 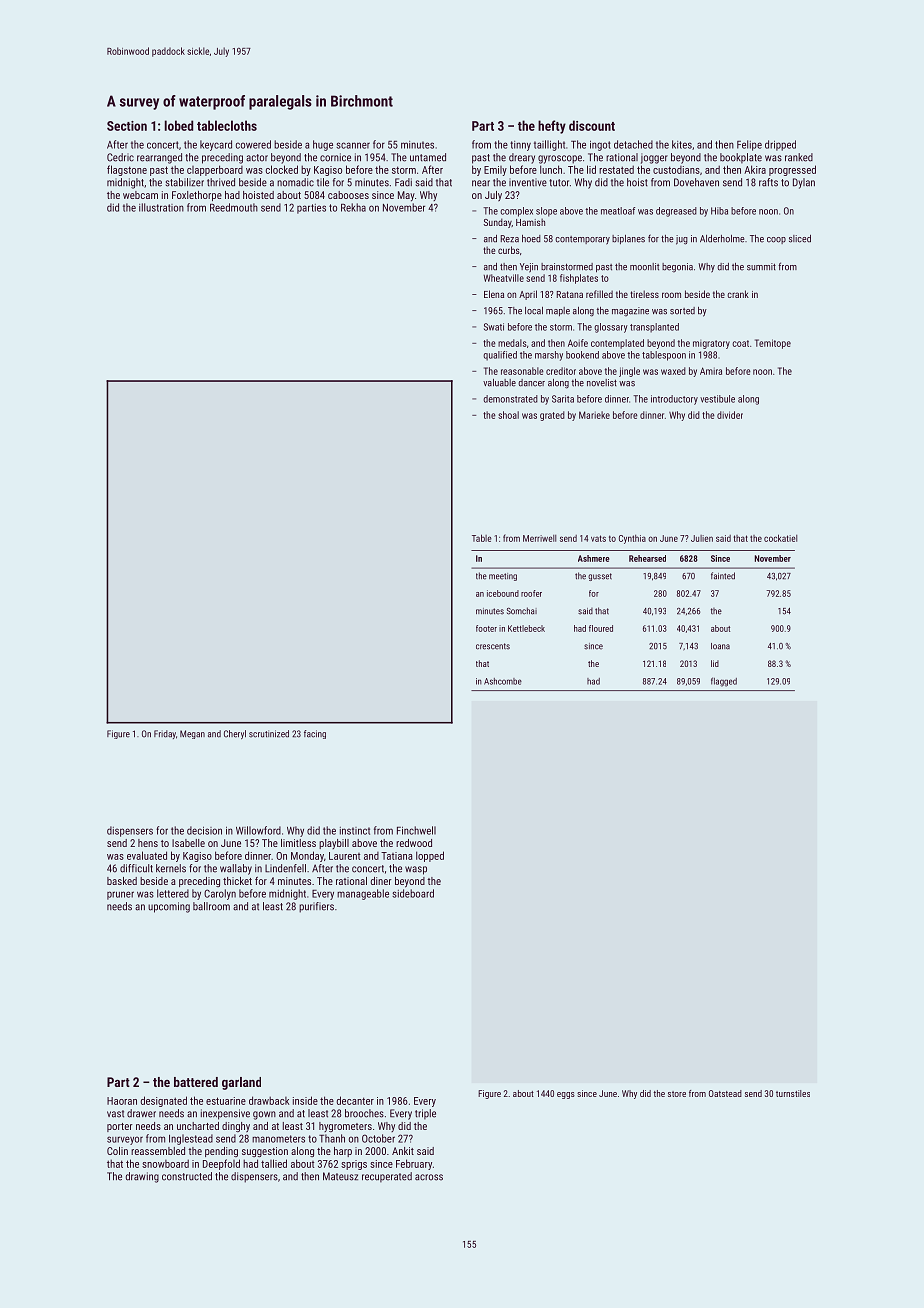 What do you see at coordinates (503, 577) in the screenshot?
I see `meeting` at bounding box center [503, 577].
